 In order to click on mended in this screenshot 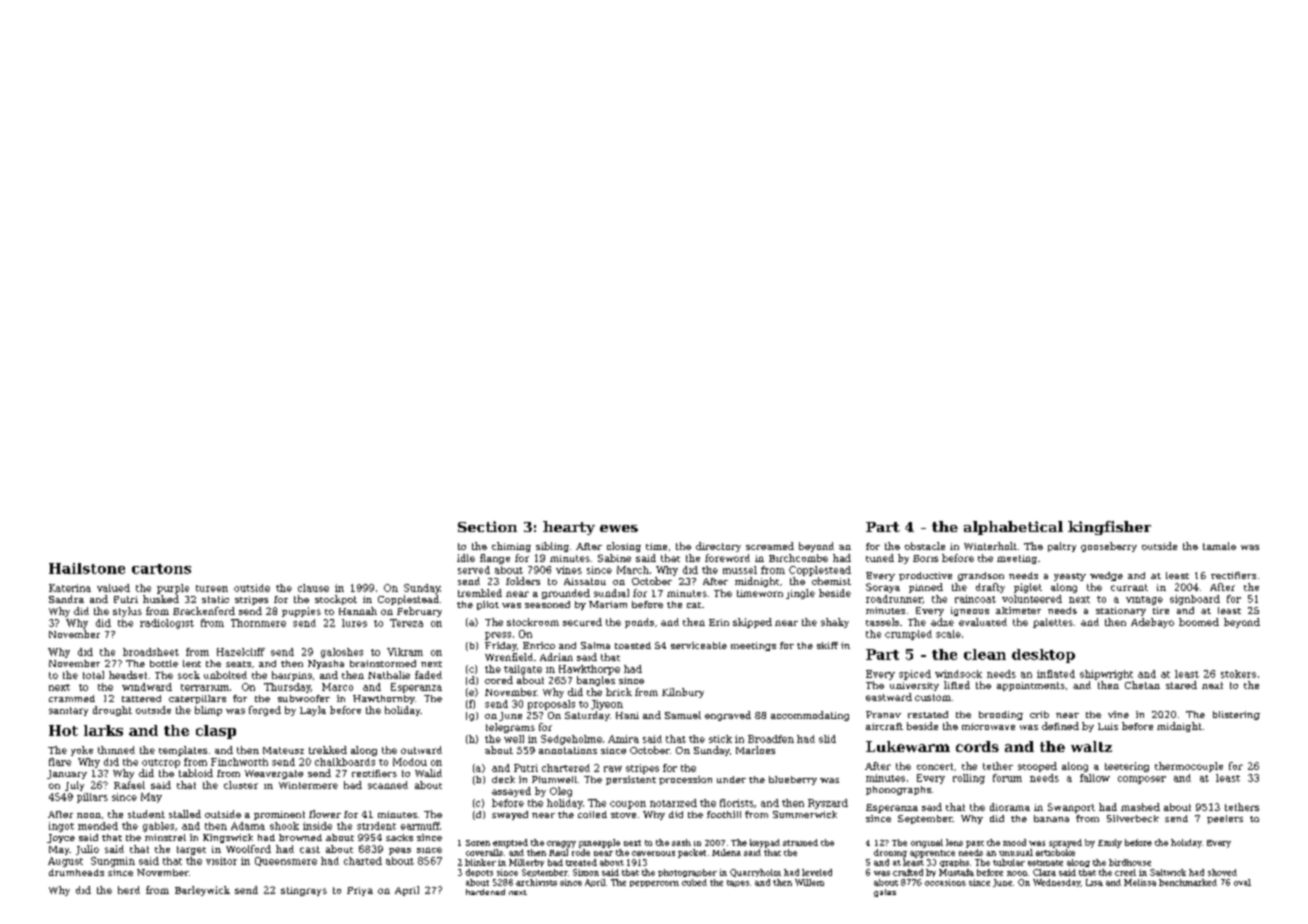, I will do `click(98, 826)`.
